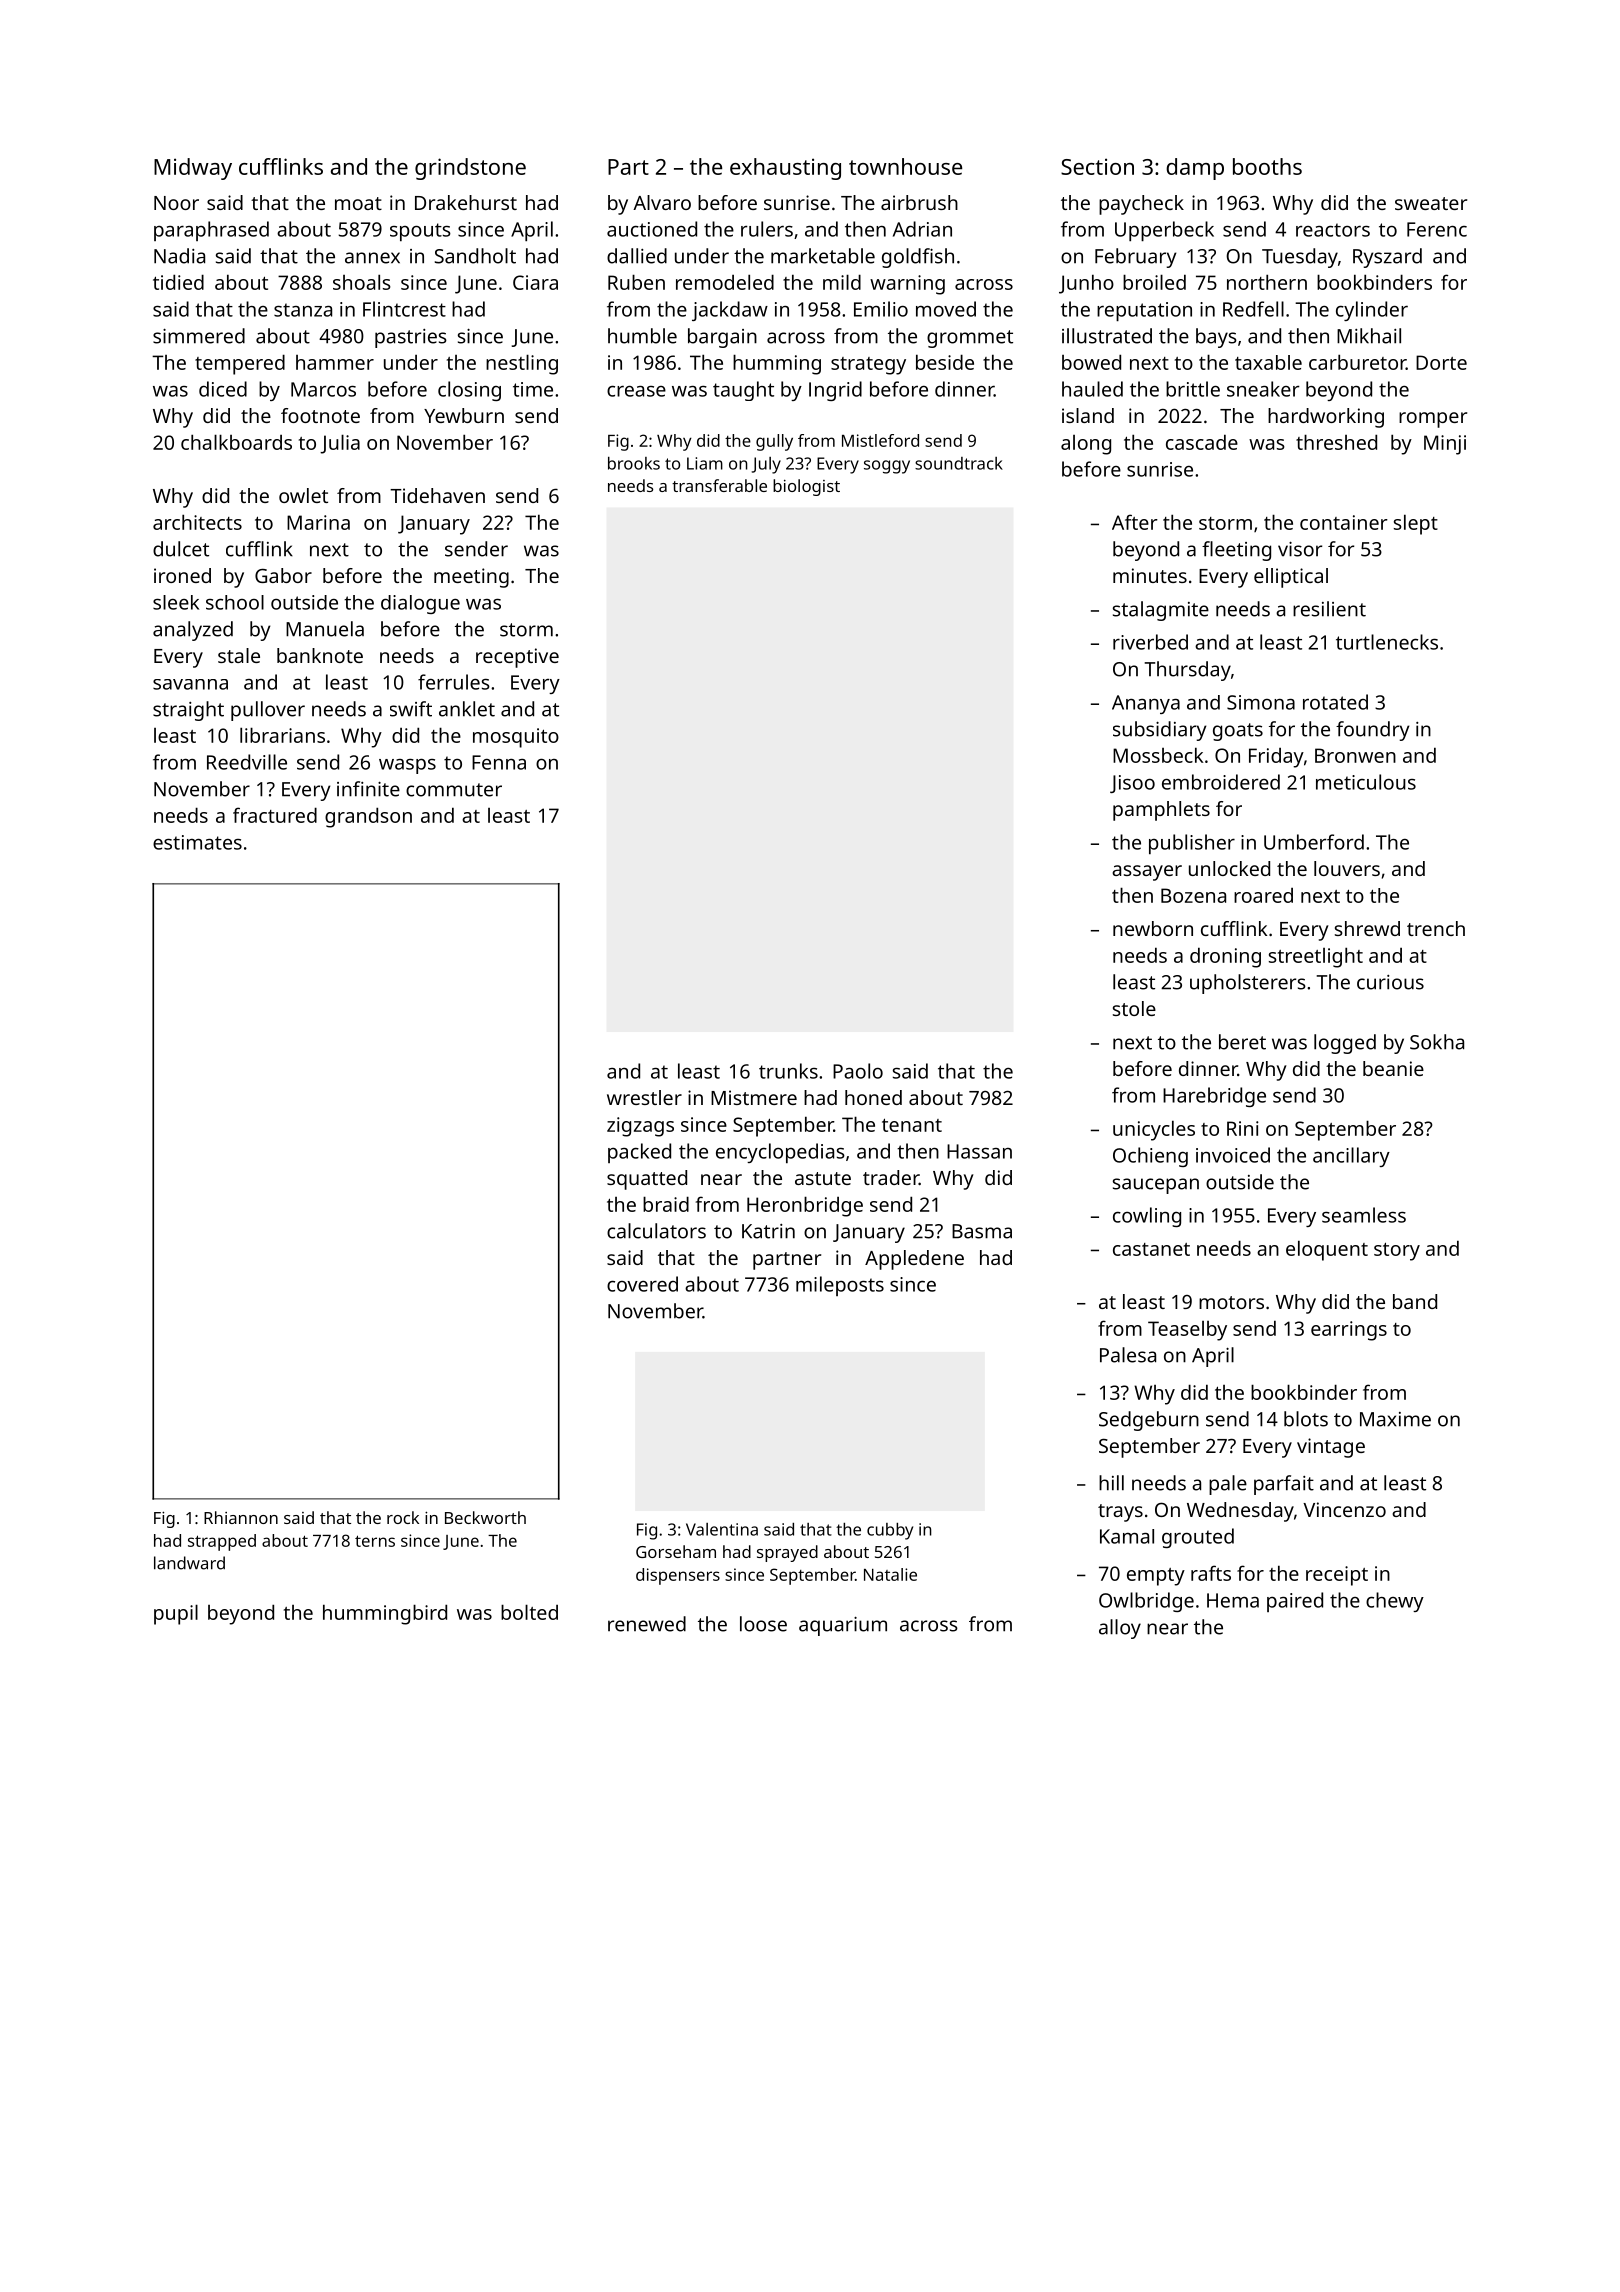  Describe the element at coordinates (785, 169) in the screenshot. I see `exhausting` at that location.
